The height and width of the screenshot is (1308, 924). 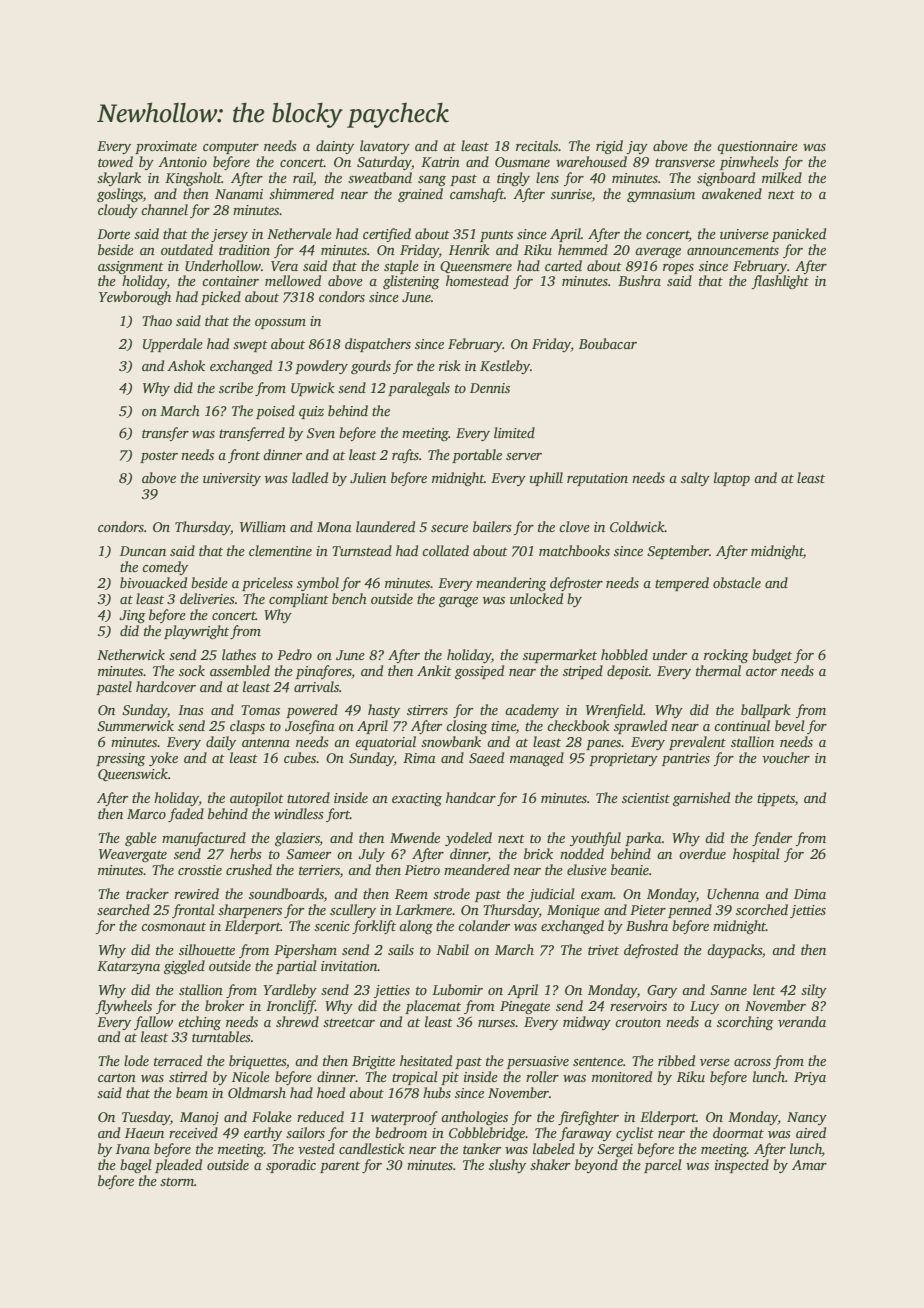 What do you see at coordinates (563, 265) in the screenshot?
I see `carted` at bounding box center [563, 265].
